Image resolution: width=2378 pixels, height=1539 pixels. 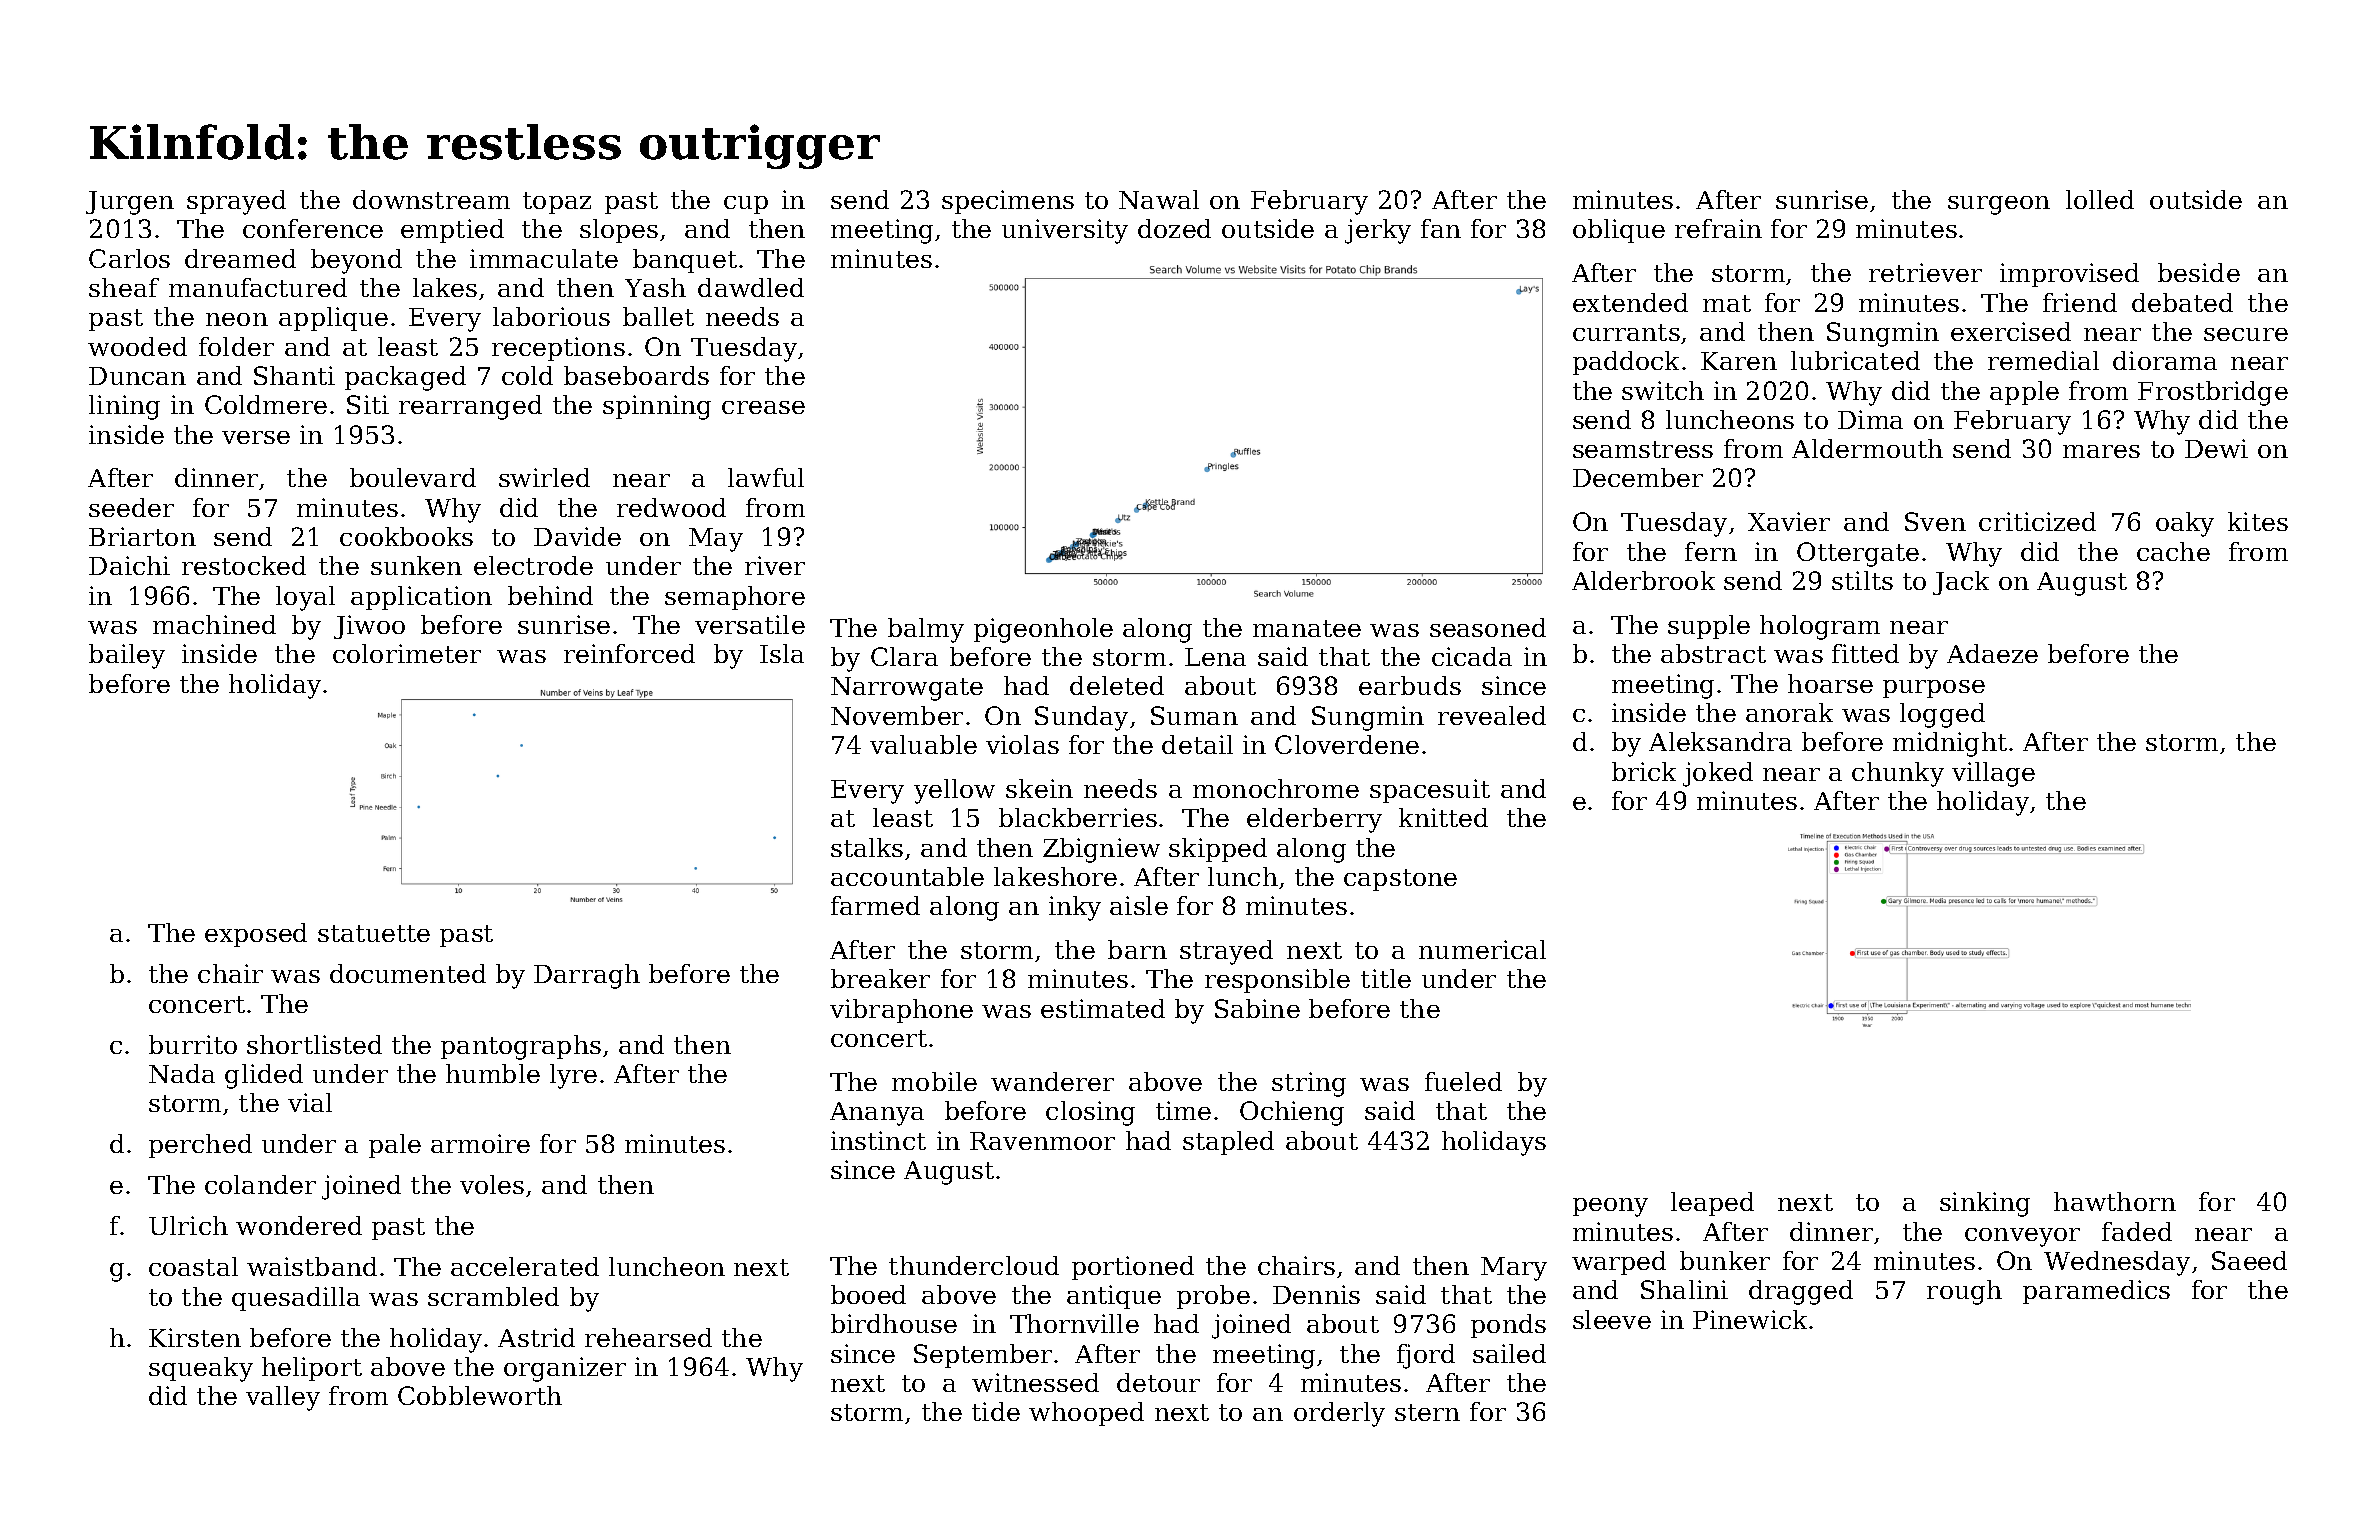 What do you see at coordinates (2101, 451) in the screenshot?
I see `mares` at bounding box center [2101, 451].
